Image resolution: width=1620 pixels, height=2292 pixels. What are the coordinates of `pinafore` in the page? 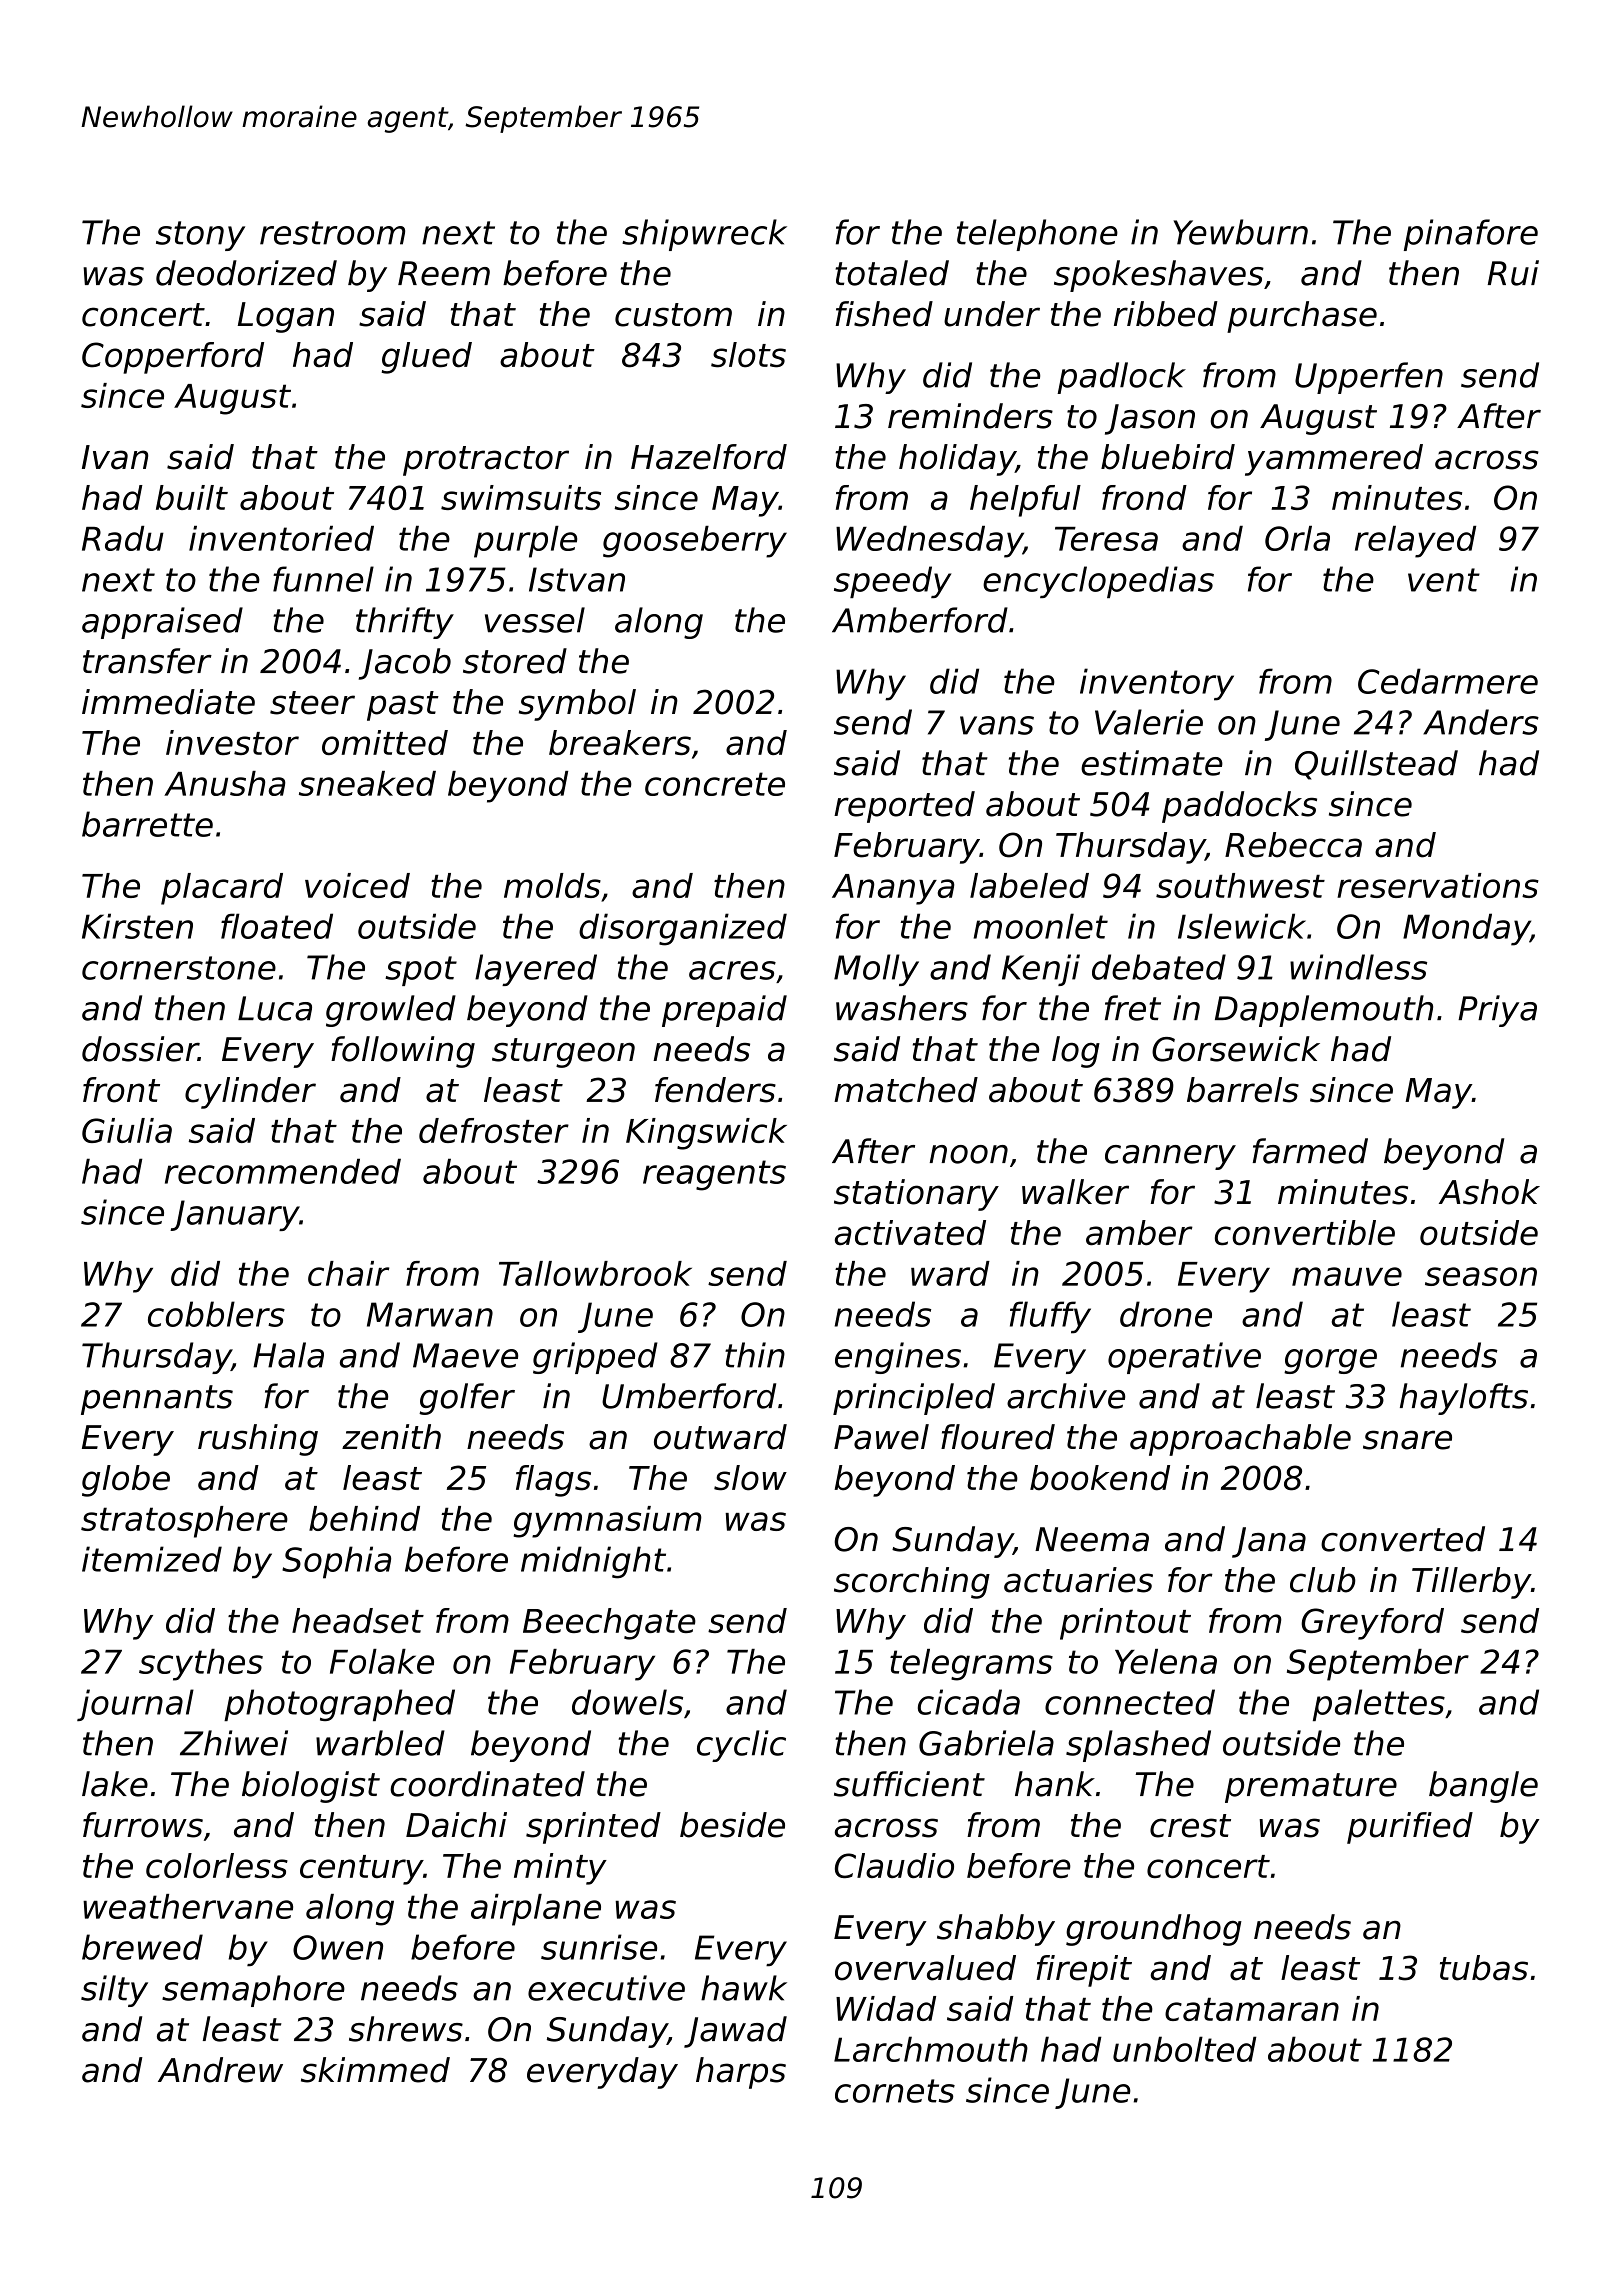 It's located at (1471, 235).
